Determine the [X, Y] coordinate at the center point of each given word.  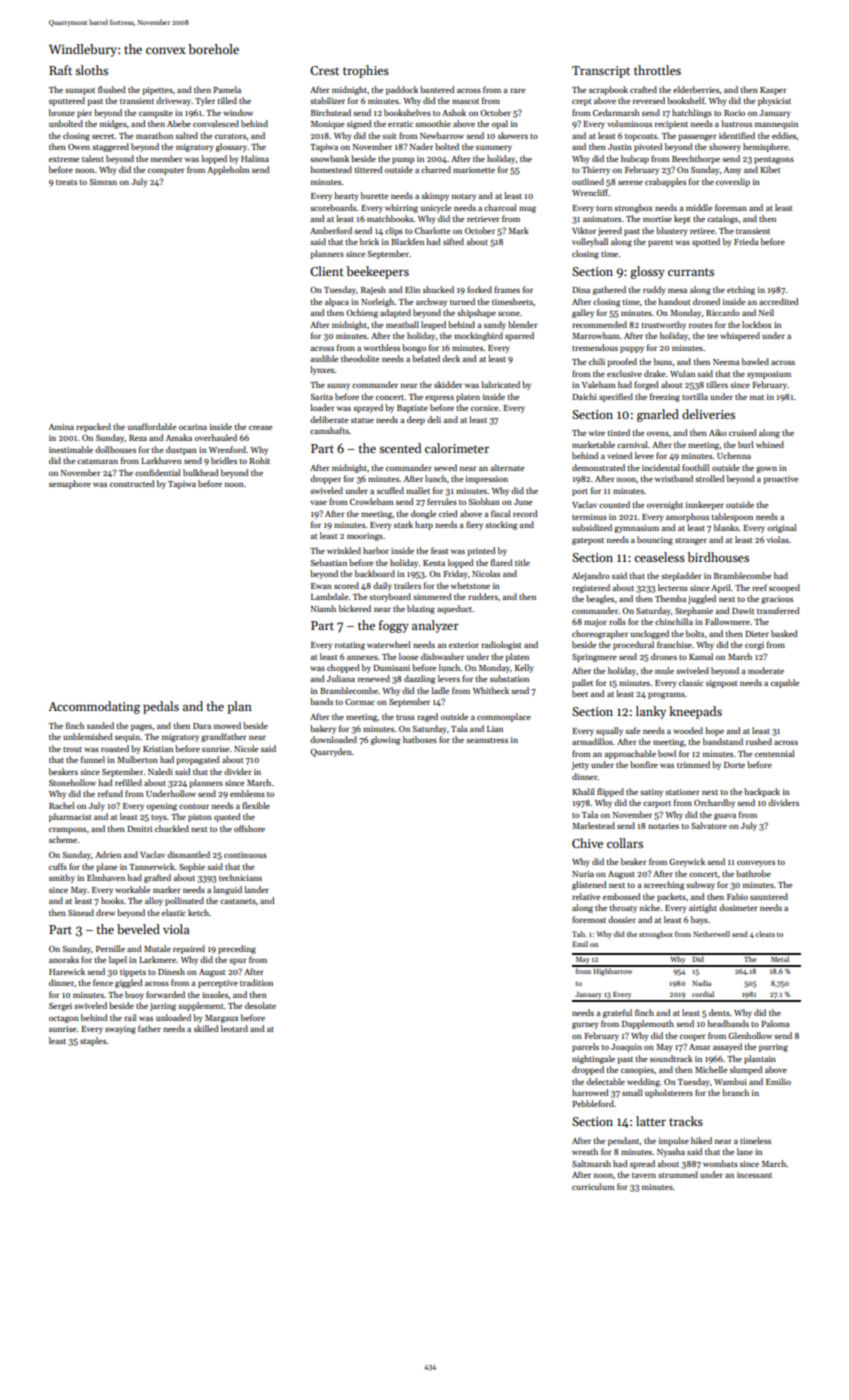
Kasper [773, 91]
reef [759, 587]
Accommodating [94, 707]
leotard [234, 1028]
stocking [501, 525]
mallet [418, 490]
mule [664, 670]
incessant [754, 1175]
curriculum [593, 1186]
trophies [366, 71]
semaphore [70, 484]
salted [186, 135]
